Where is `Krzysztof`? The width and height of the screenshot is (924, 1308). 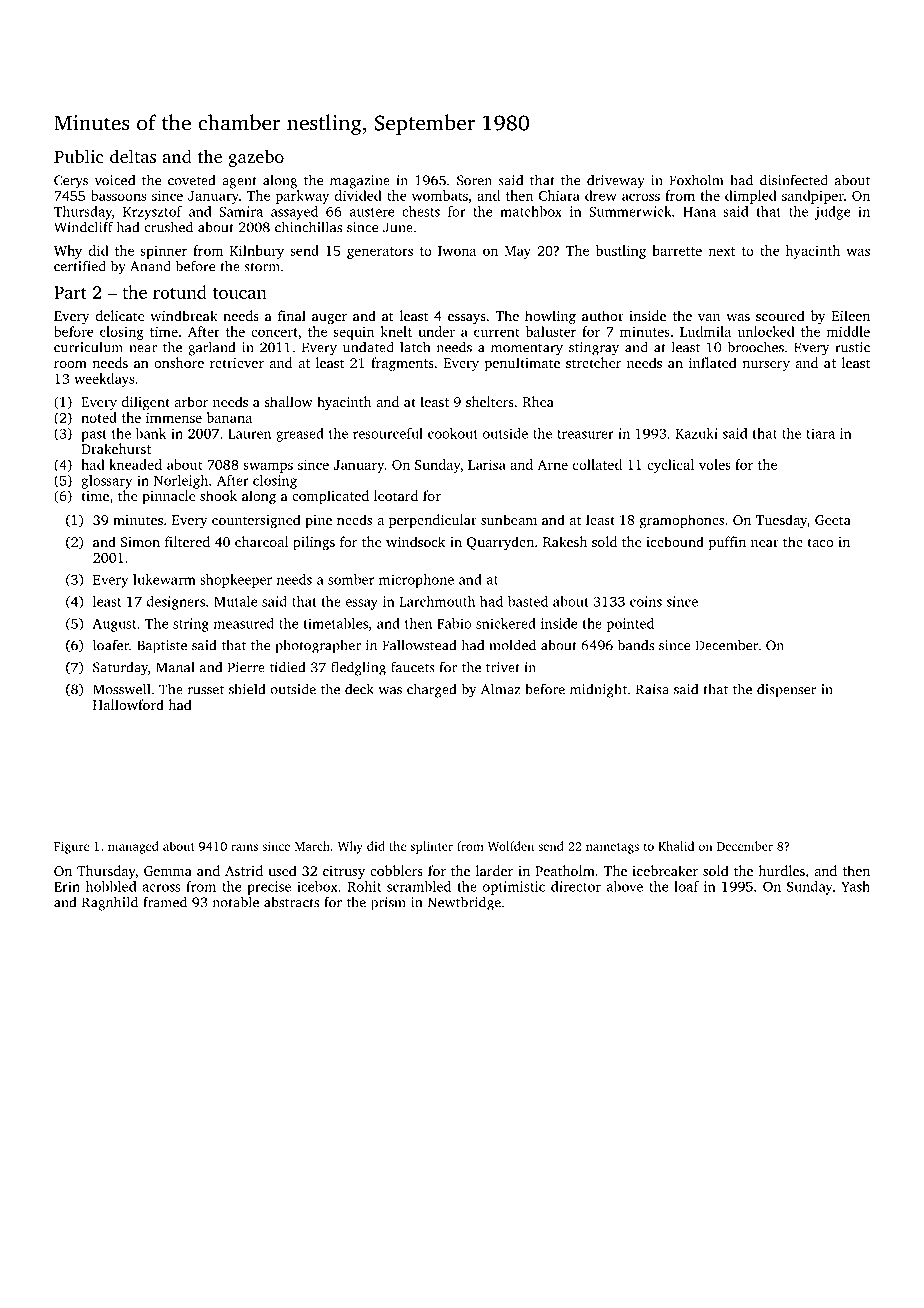 Krzysztof is located at coordinates (152, 213).
